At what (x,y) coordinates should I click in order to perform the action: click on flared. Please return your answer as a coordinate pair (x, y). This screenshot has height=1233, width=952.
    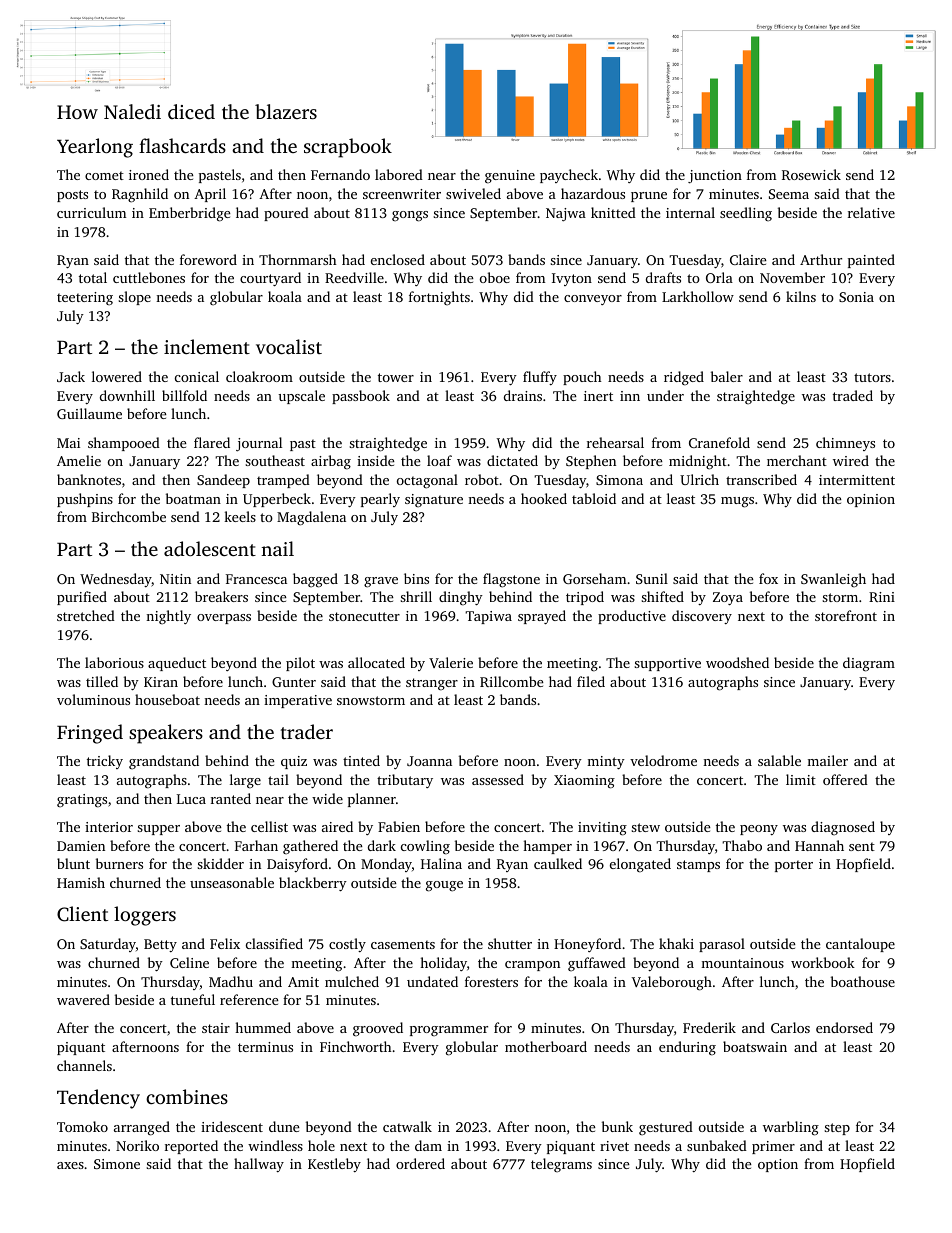
    Looking at the image, I should click on (212, 442).
